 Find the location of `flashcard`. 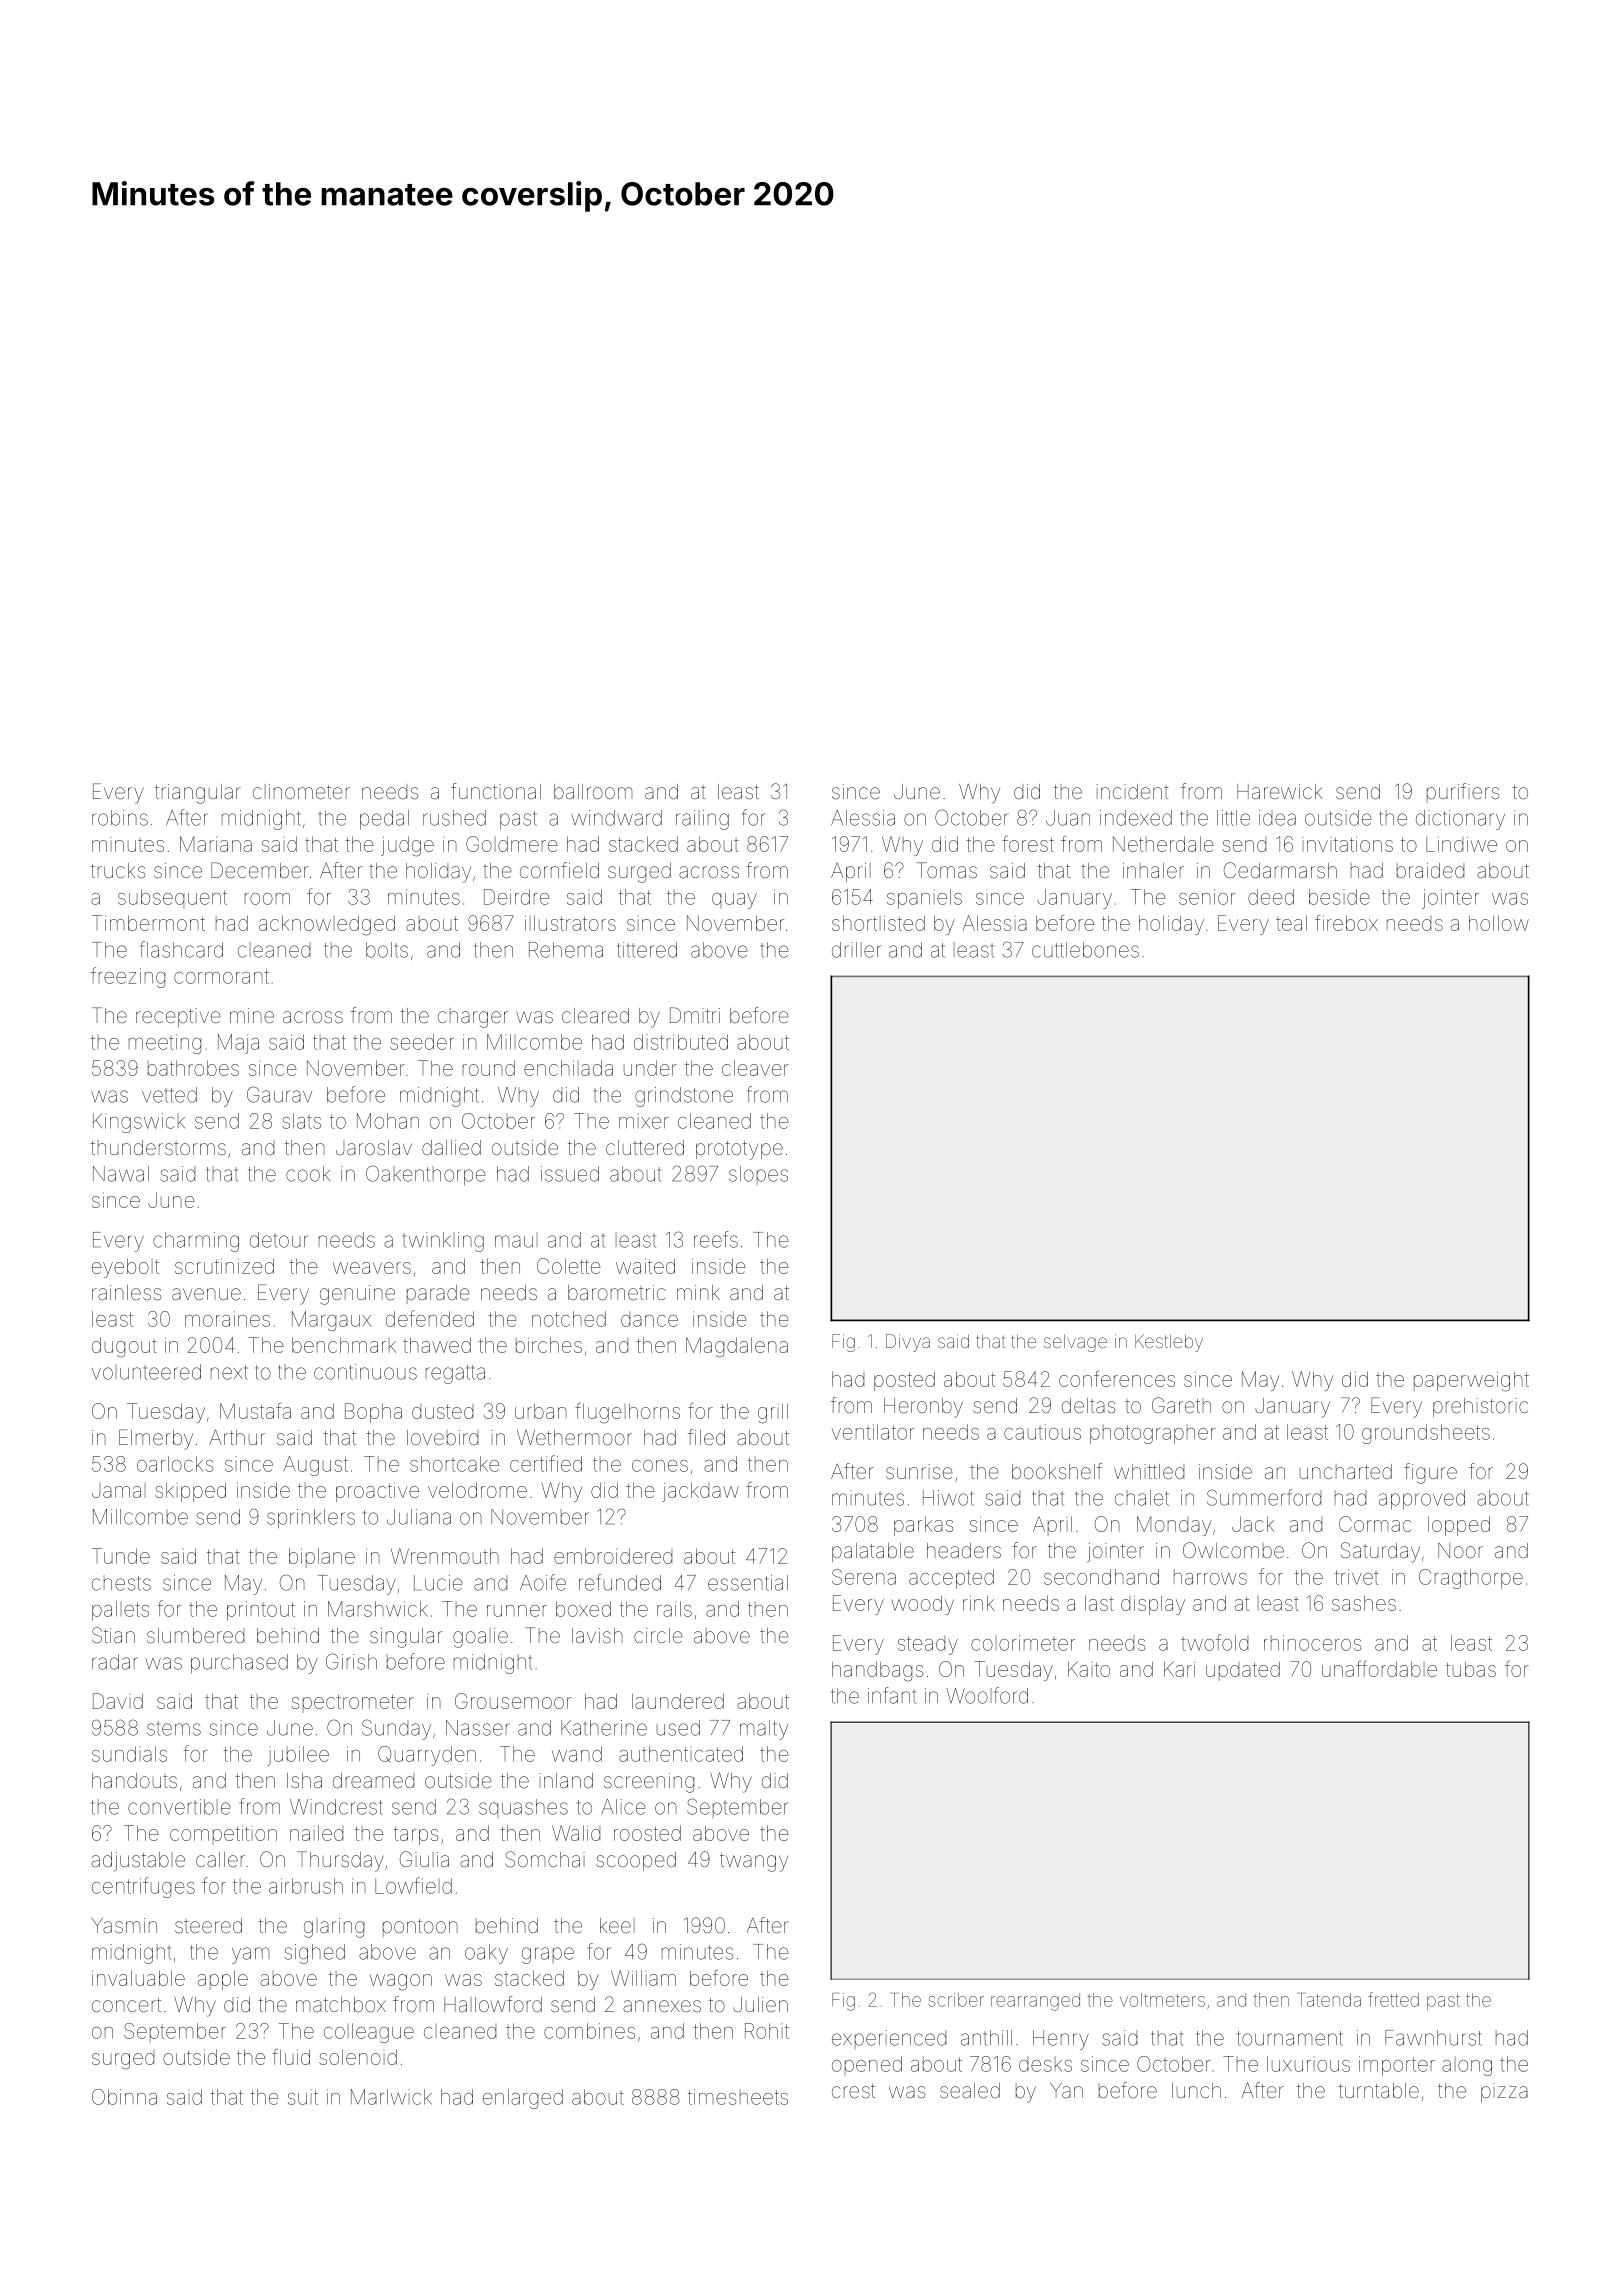

flashcard is located at coordinates (181, 949).
